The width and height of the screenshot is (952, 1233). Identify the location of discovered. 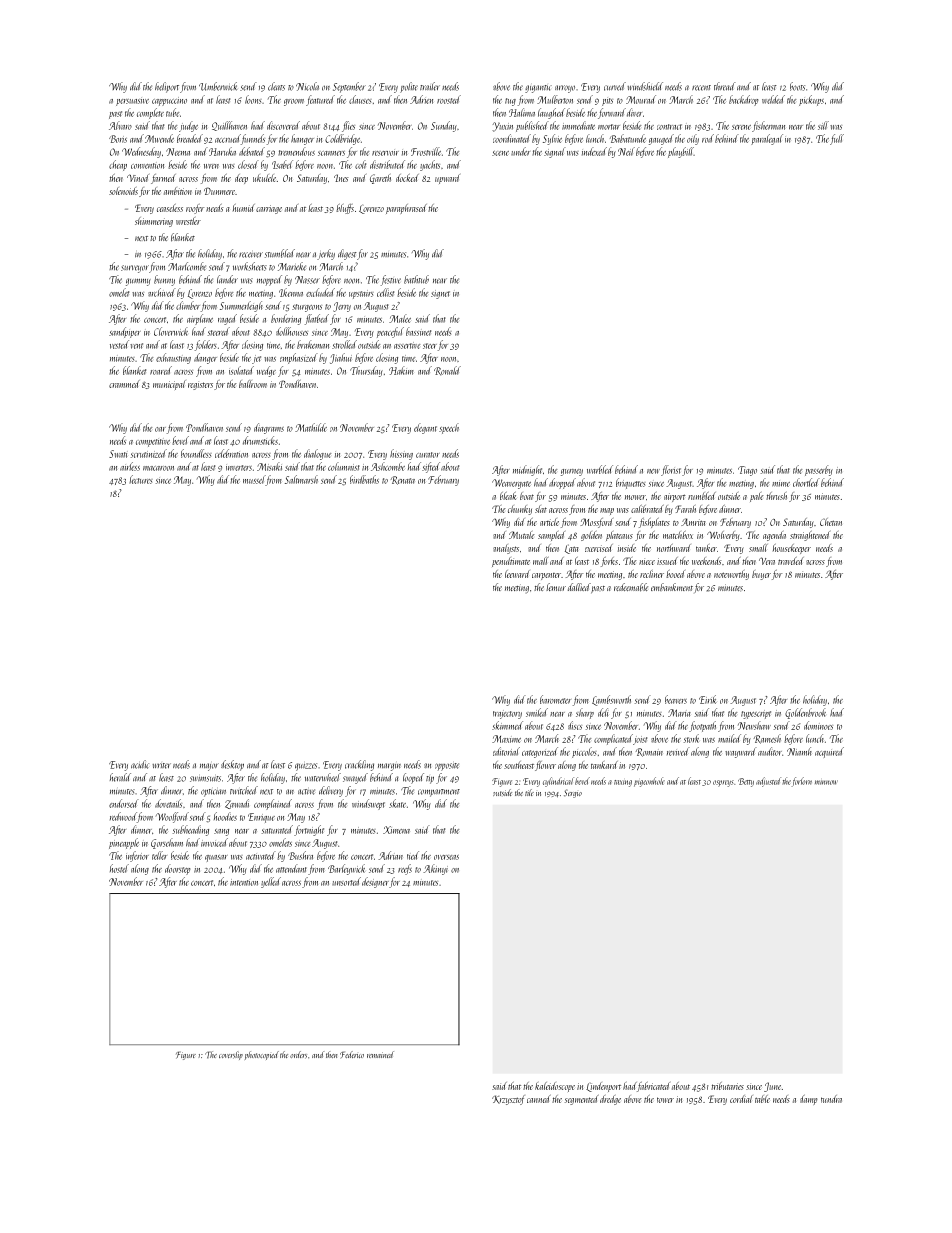
(283, 125).
